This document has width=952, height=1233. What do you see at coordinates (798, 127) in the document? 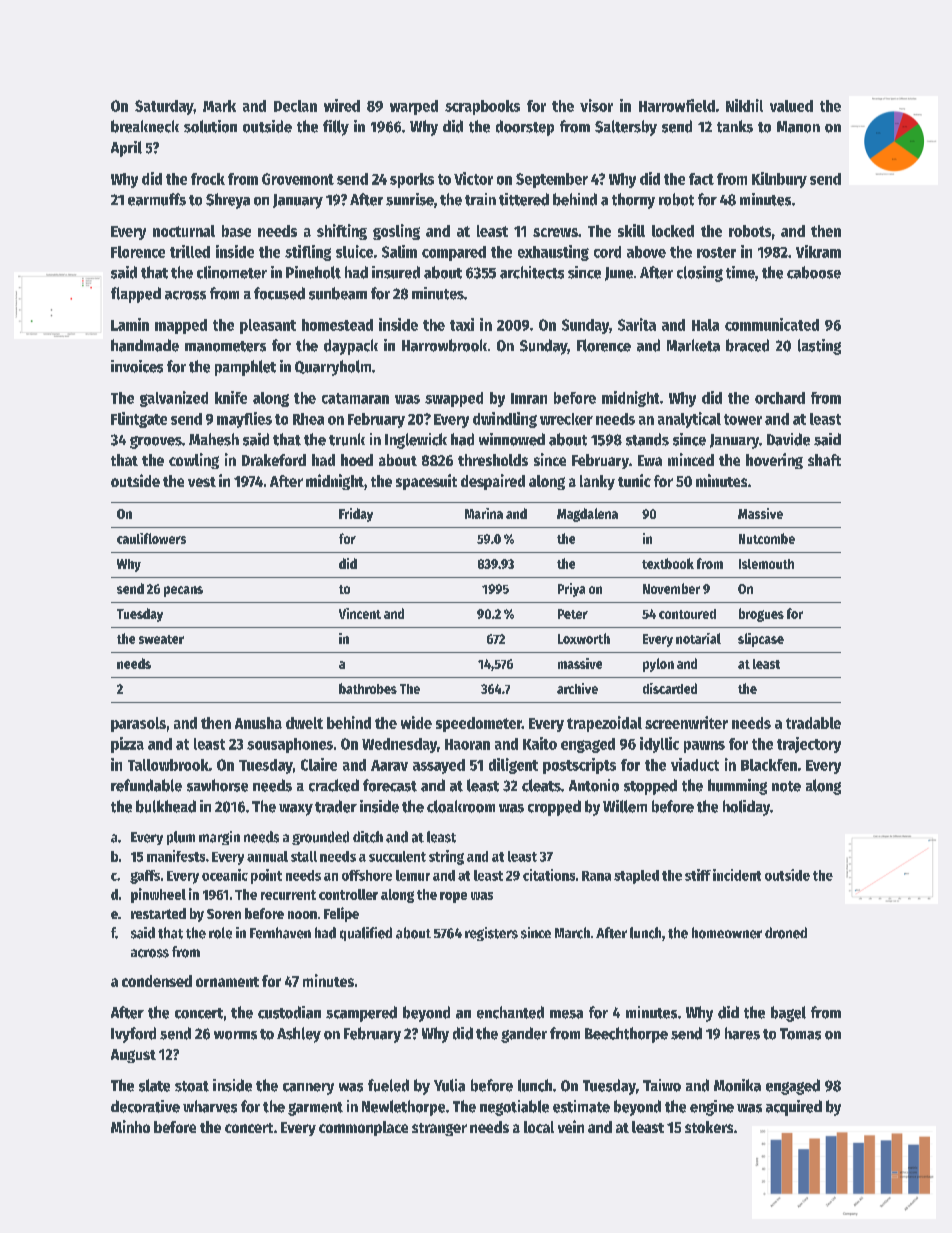
I see `Manon` at bounding box center [798, 127].
